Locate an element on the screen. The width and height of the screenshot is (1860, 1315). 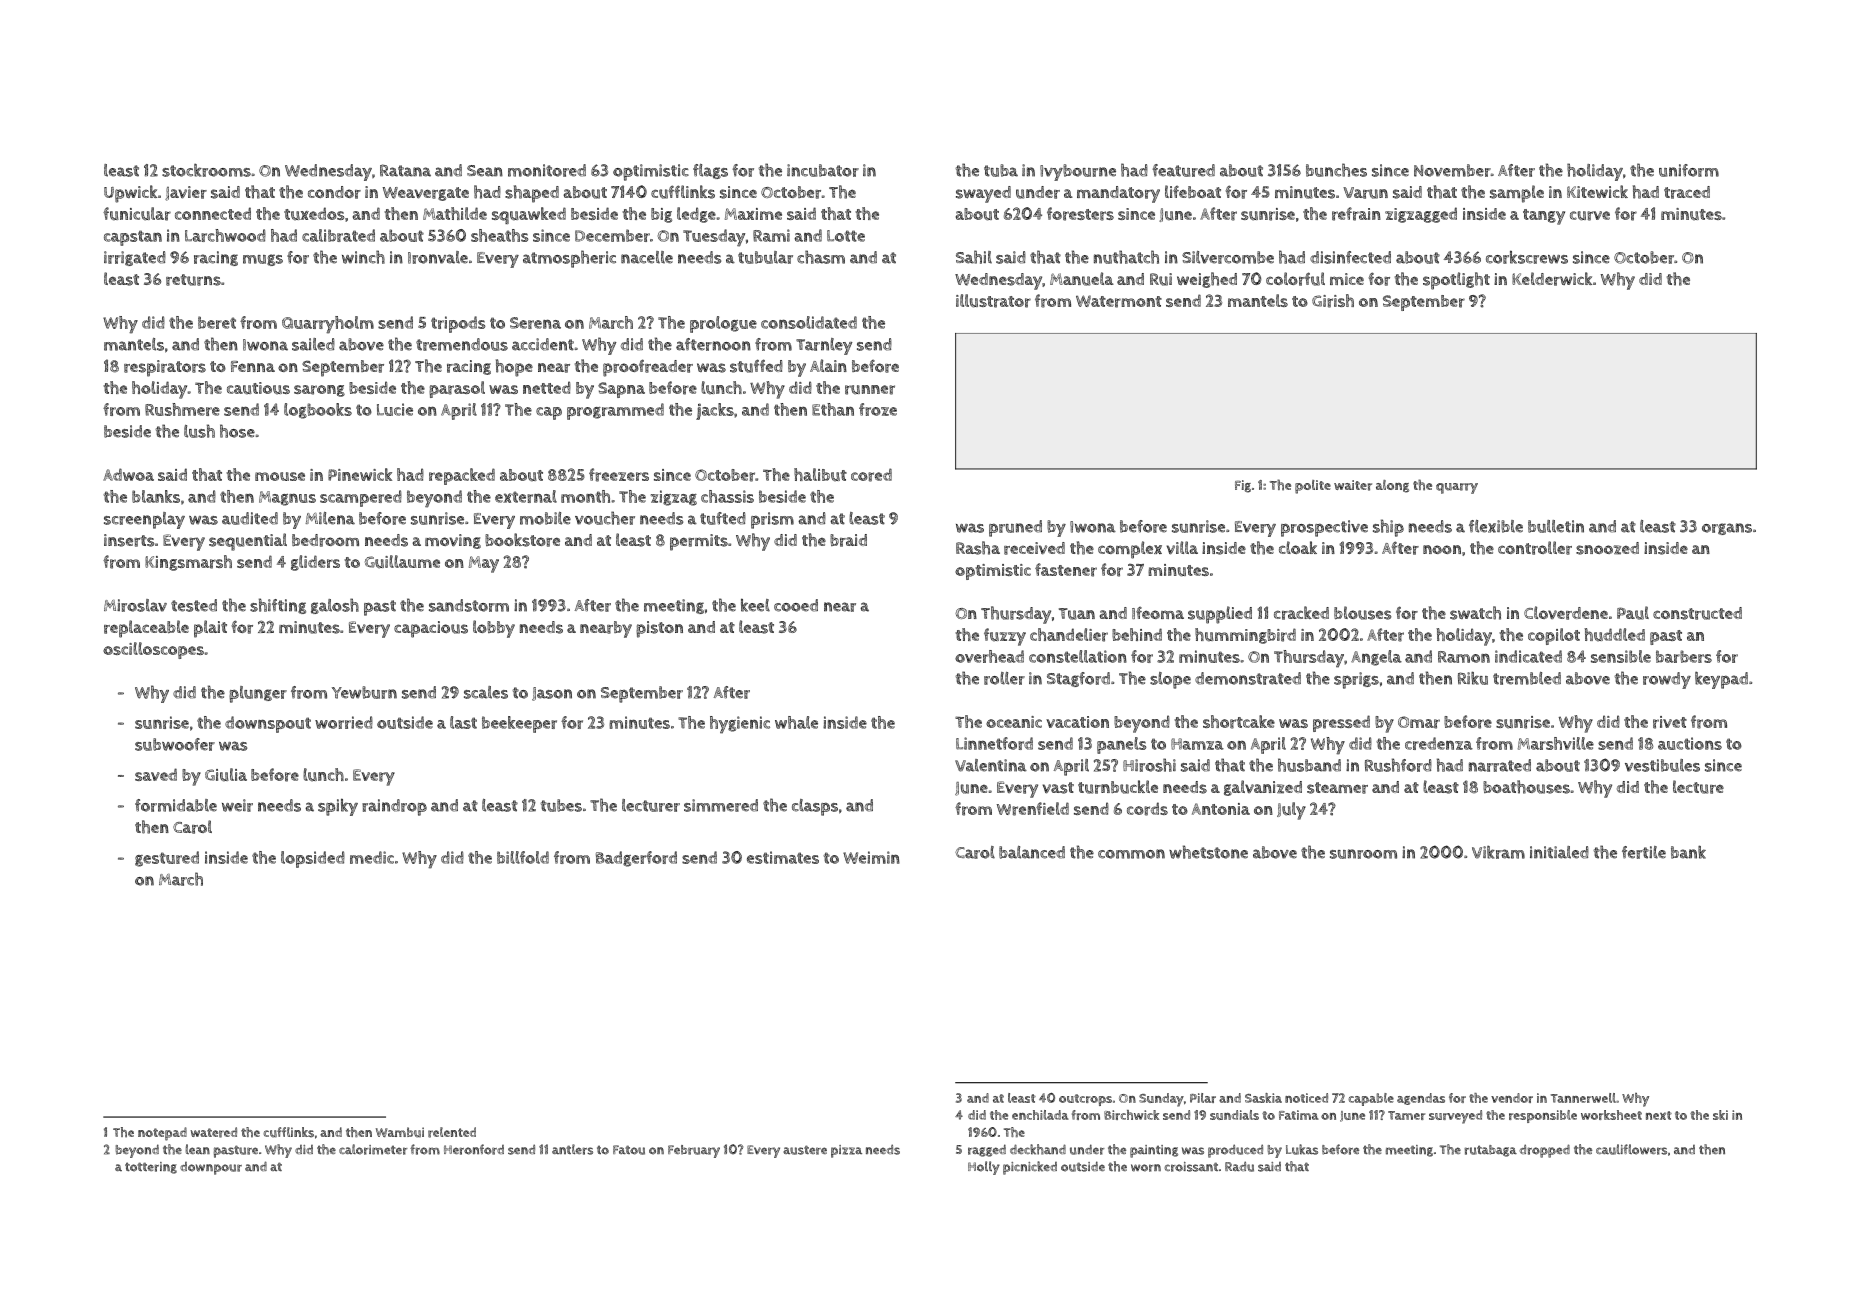
repacked is located at coordinates (462, 476).
